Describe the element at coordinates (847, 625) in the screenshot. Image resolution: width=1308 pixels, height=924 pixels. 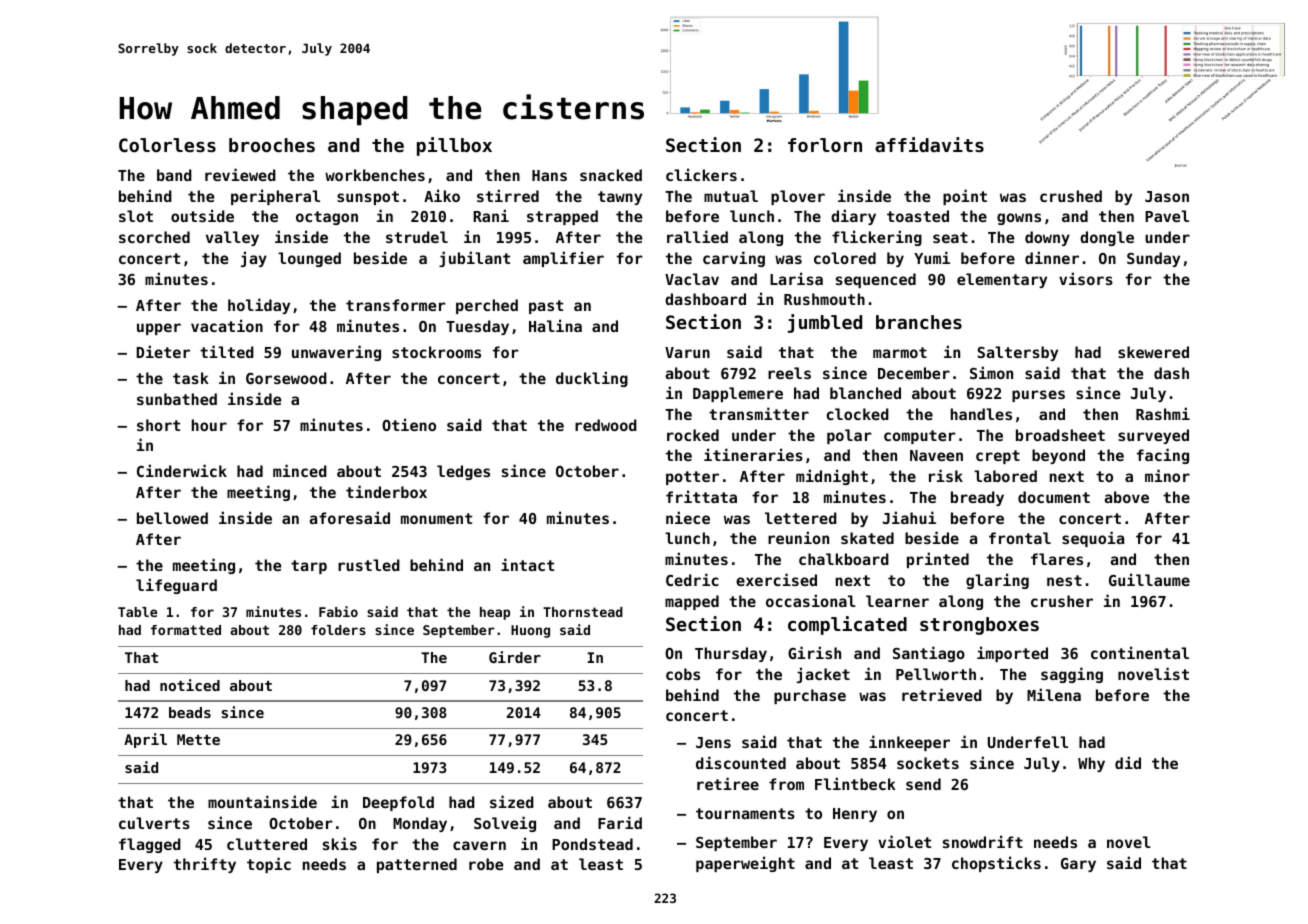
I see `complicated` at that location.
